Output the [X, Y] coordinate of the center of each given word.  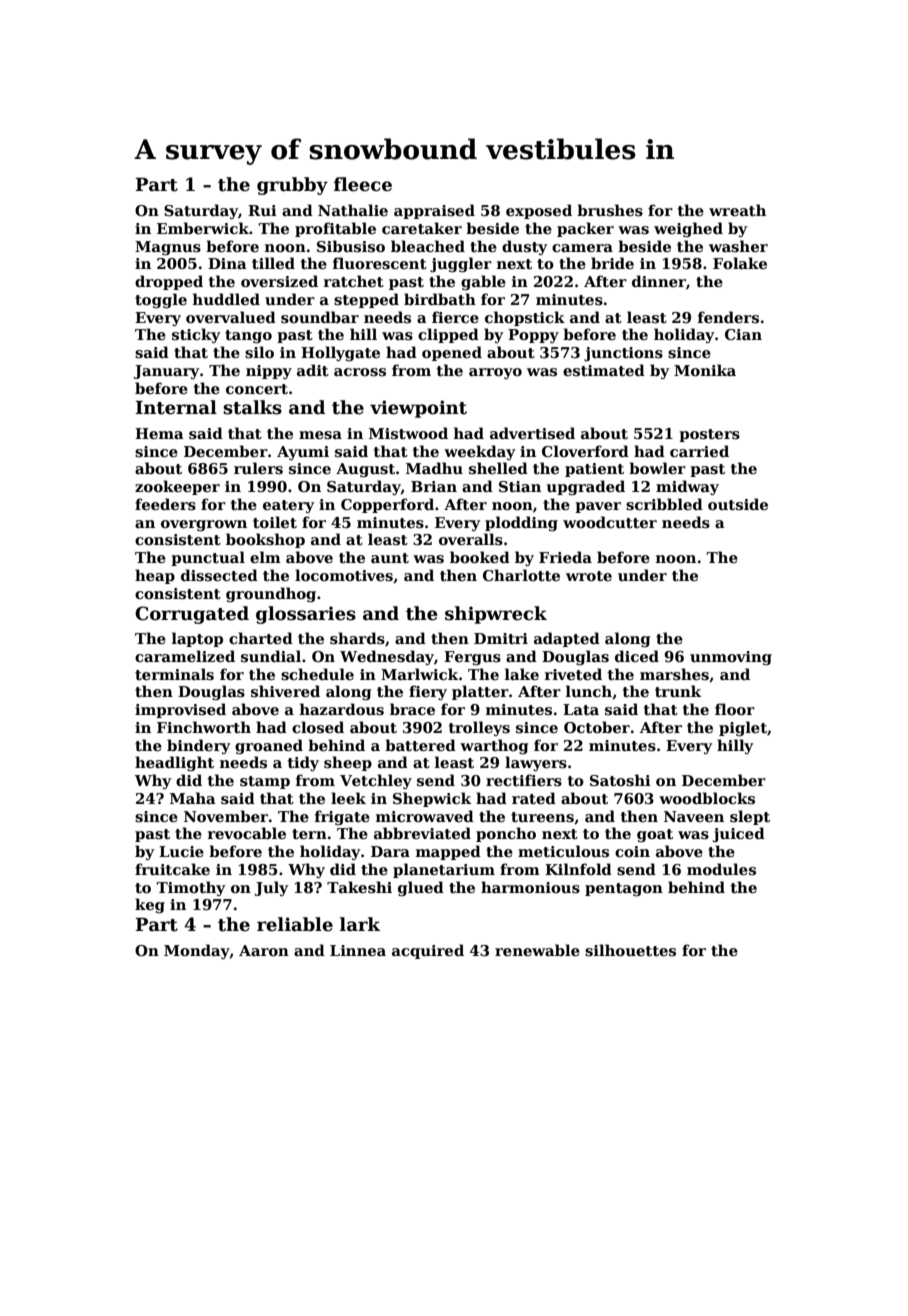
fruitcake [172, 869]
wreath [737, 210]
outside [738, 504]
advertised [532, 433]
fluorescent [380, 263]
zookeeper [177, 487]
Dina [227, 263]
